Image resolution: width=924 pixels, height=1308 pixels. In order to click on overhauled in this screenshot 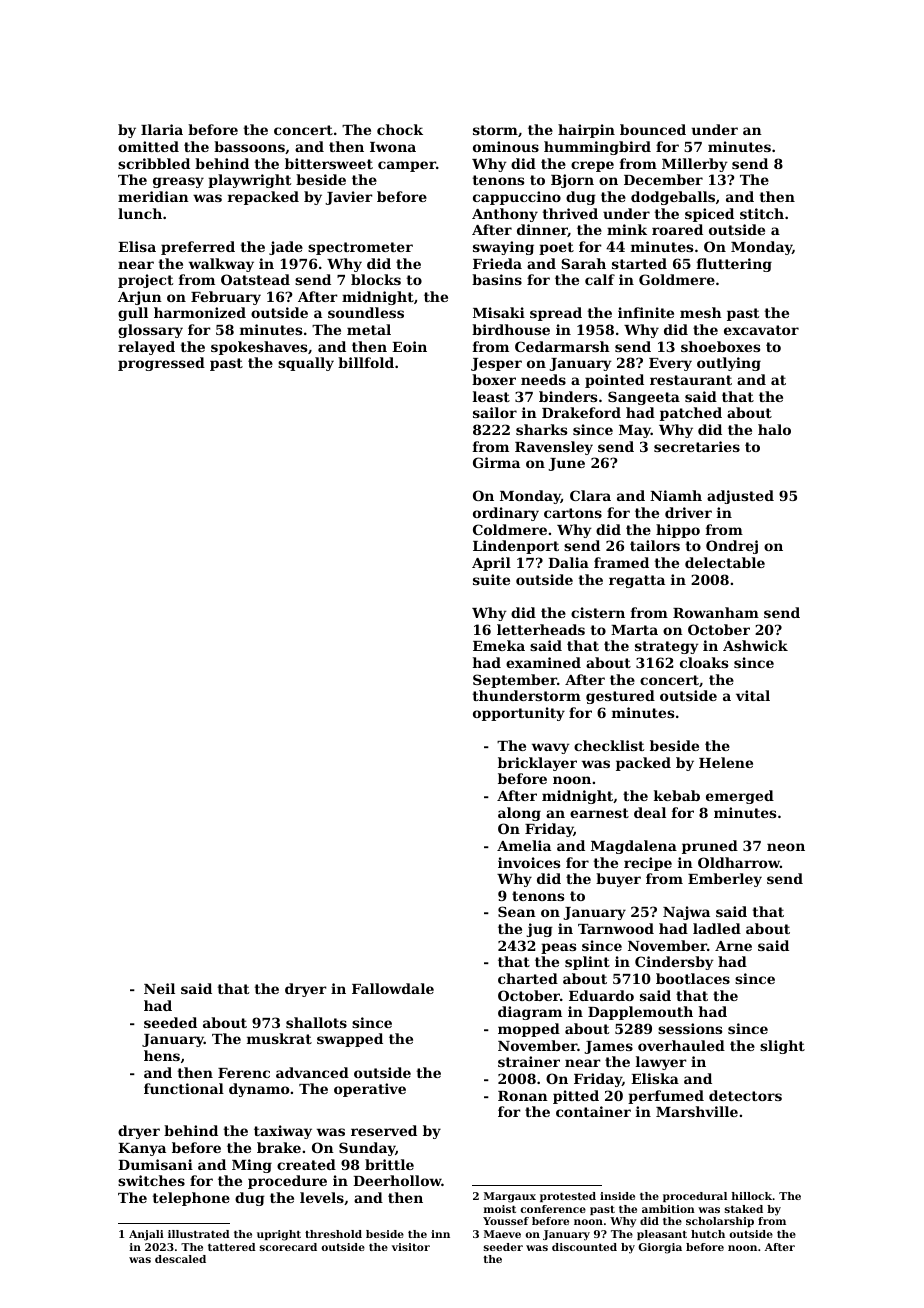, I will do `click(681, 1045)`.
